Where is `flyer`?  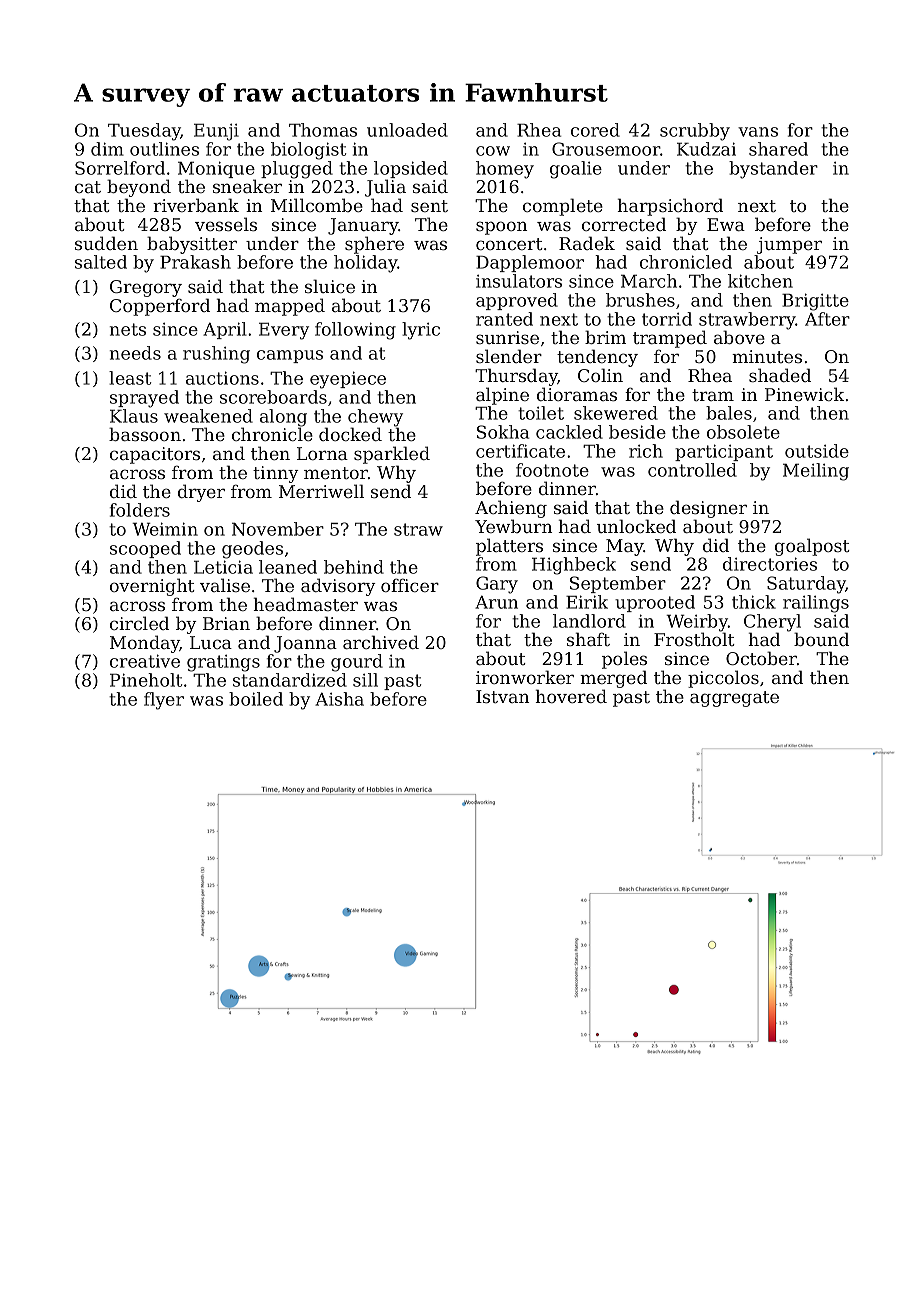 flyer is located at coordinates (164, 701).
